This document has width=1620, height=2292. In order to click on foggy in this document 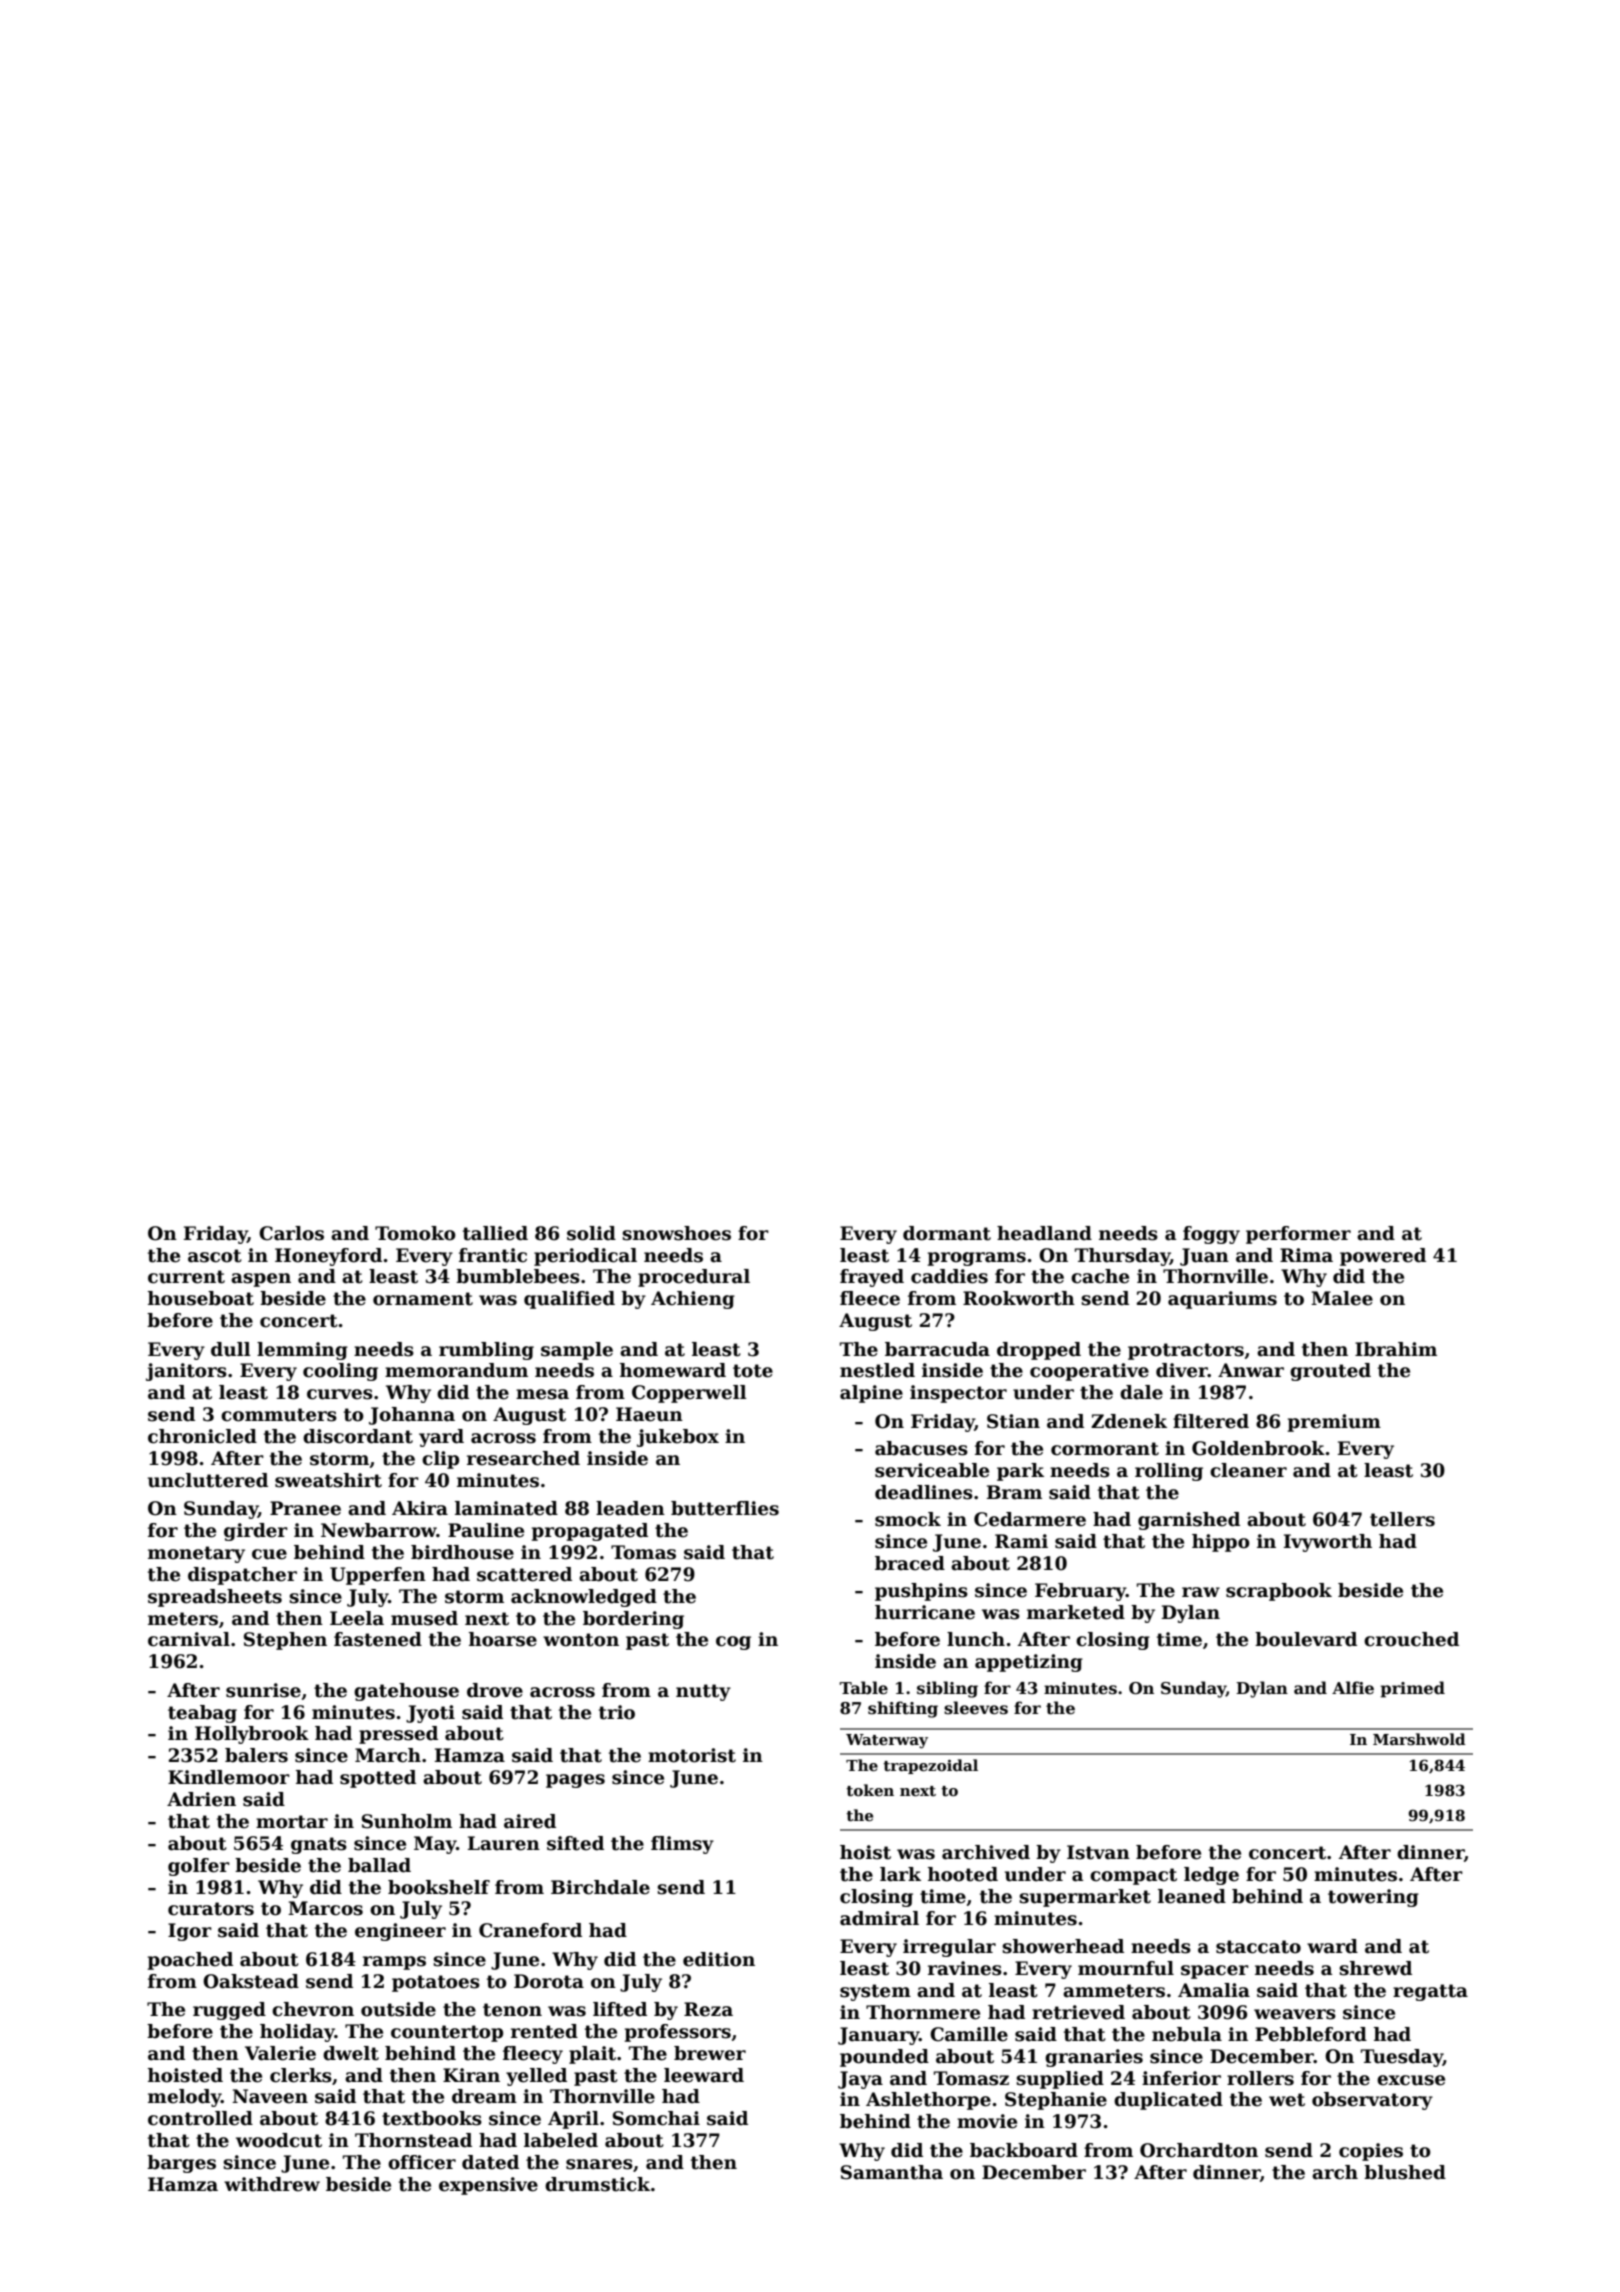, I will do `click(1211, 1235)`.
